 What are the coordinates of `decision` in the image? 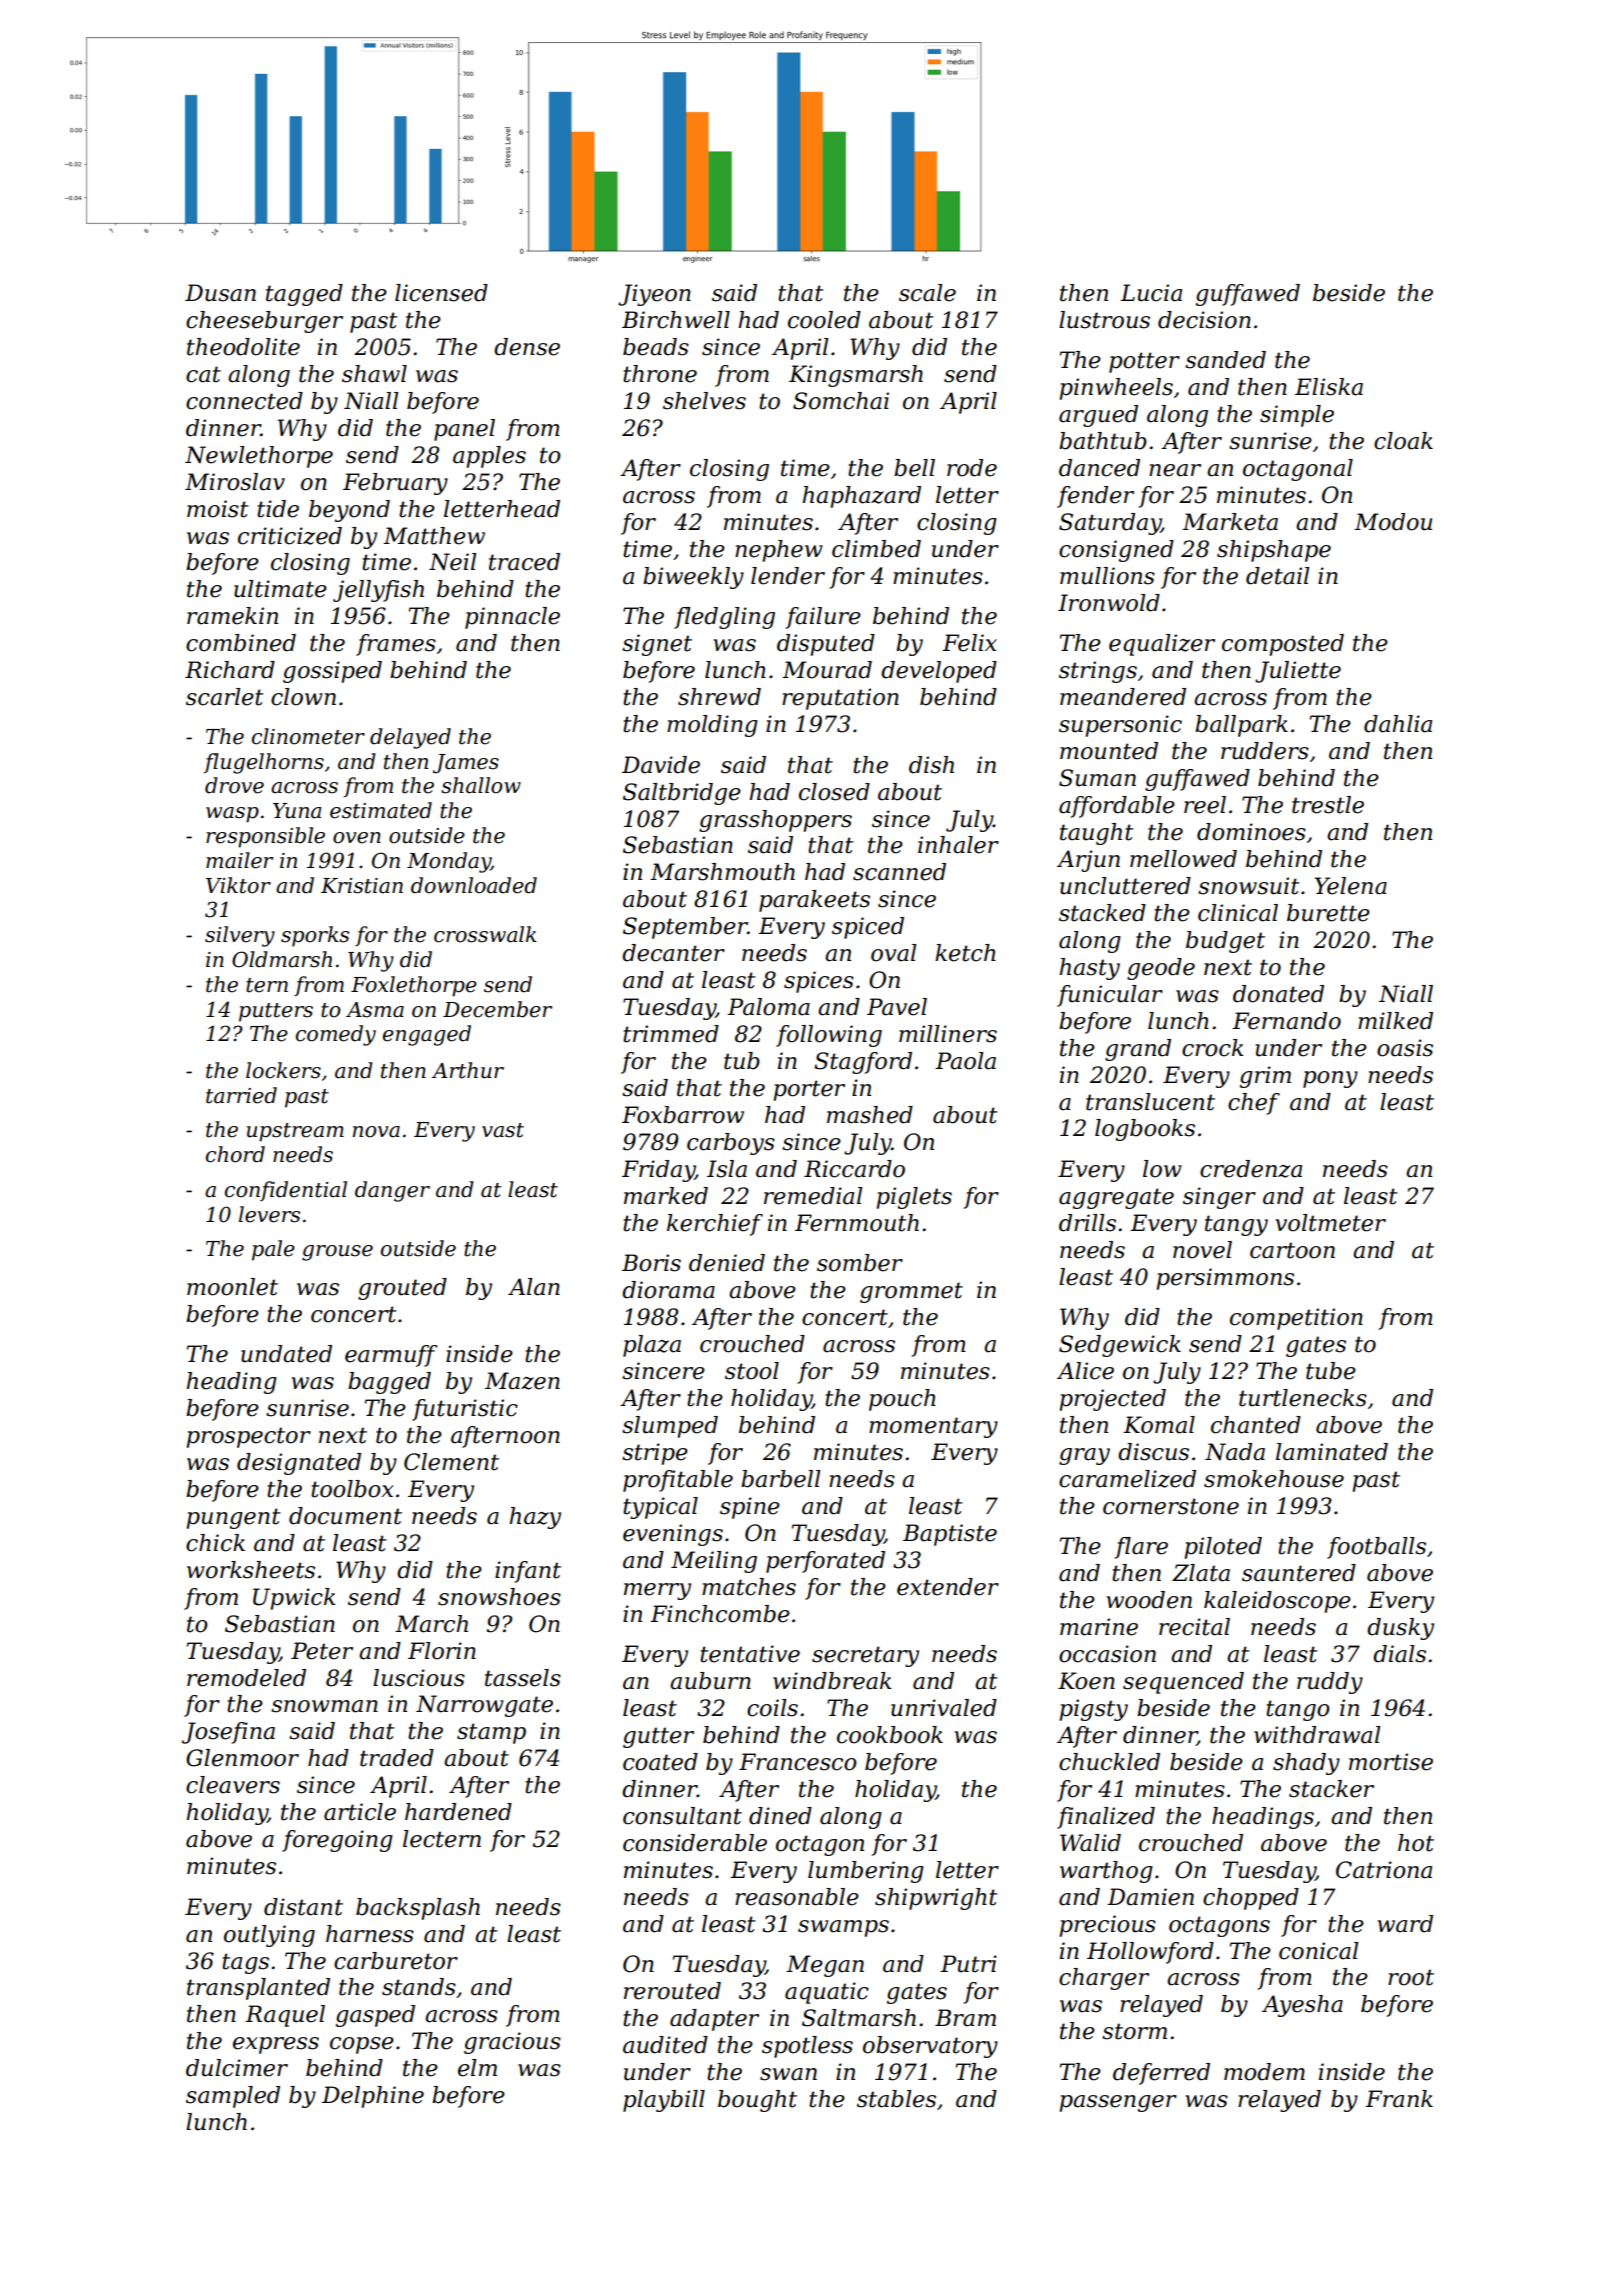 It's located at (1204, 320).
